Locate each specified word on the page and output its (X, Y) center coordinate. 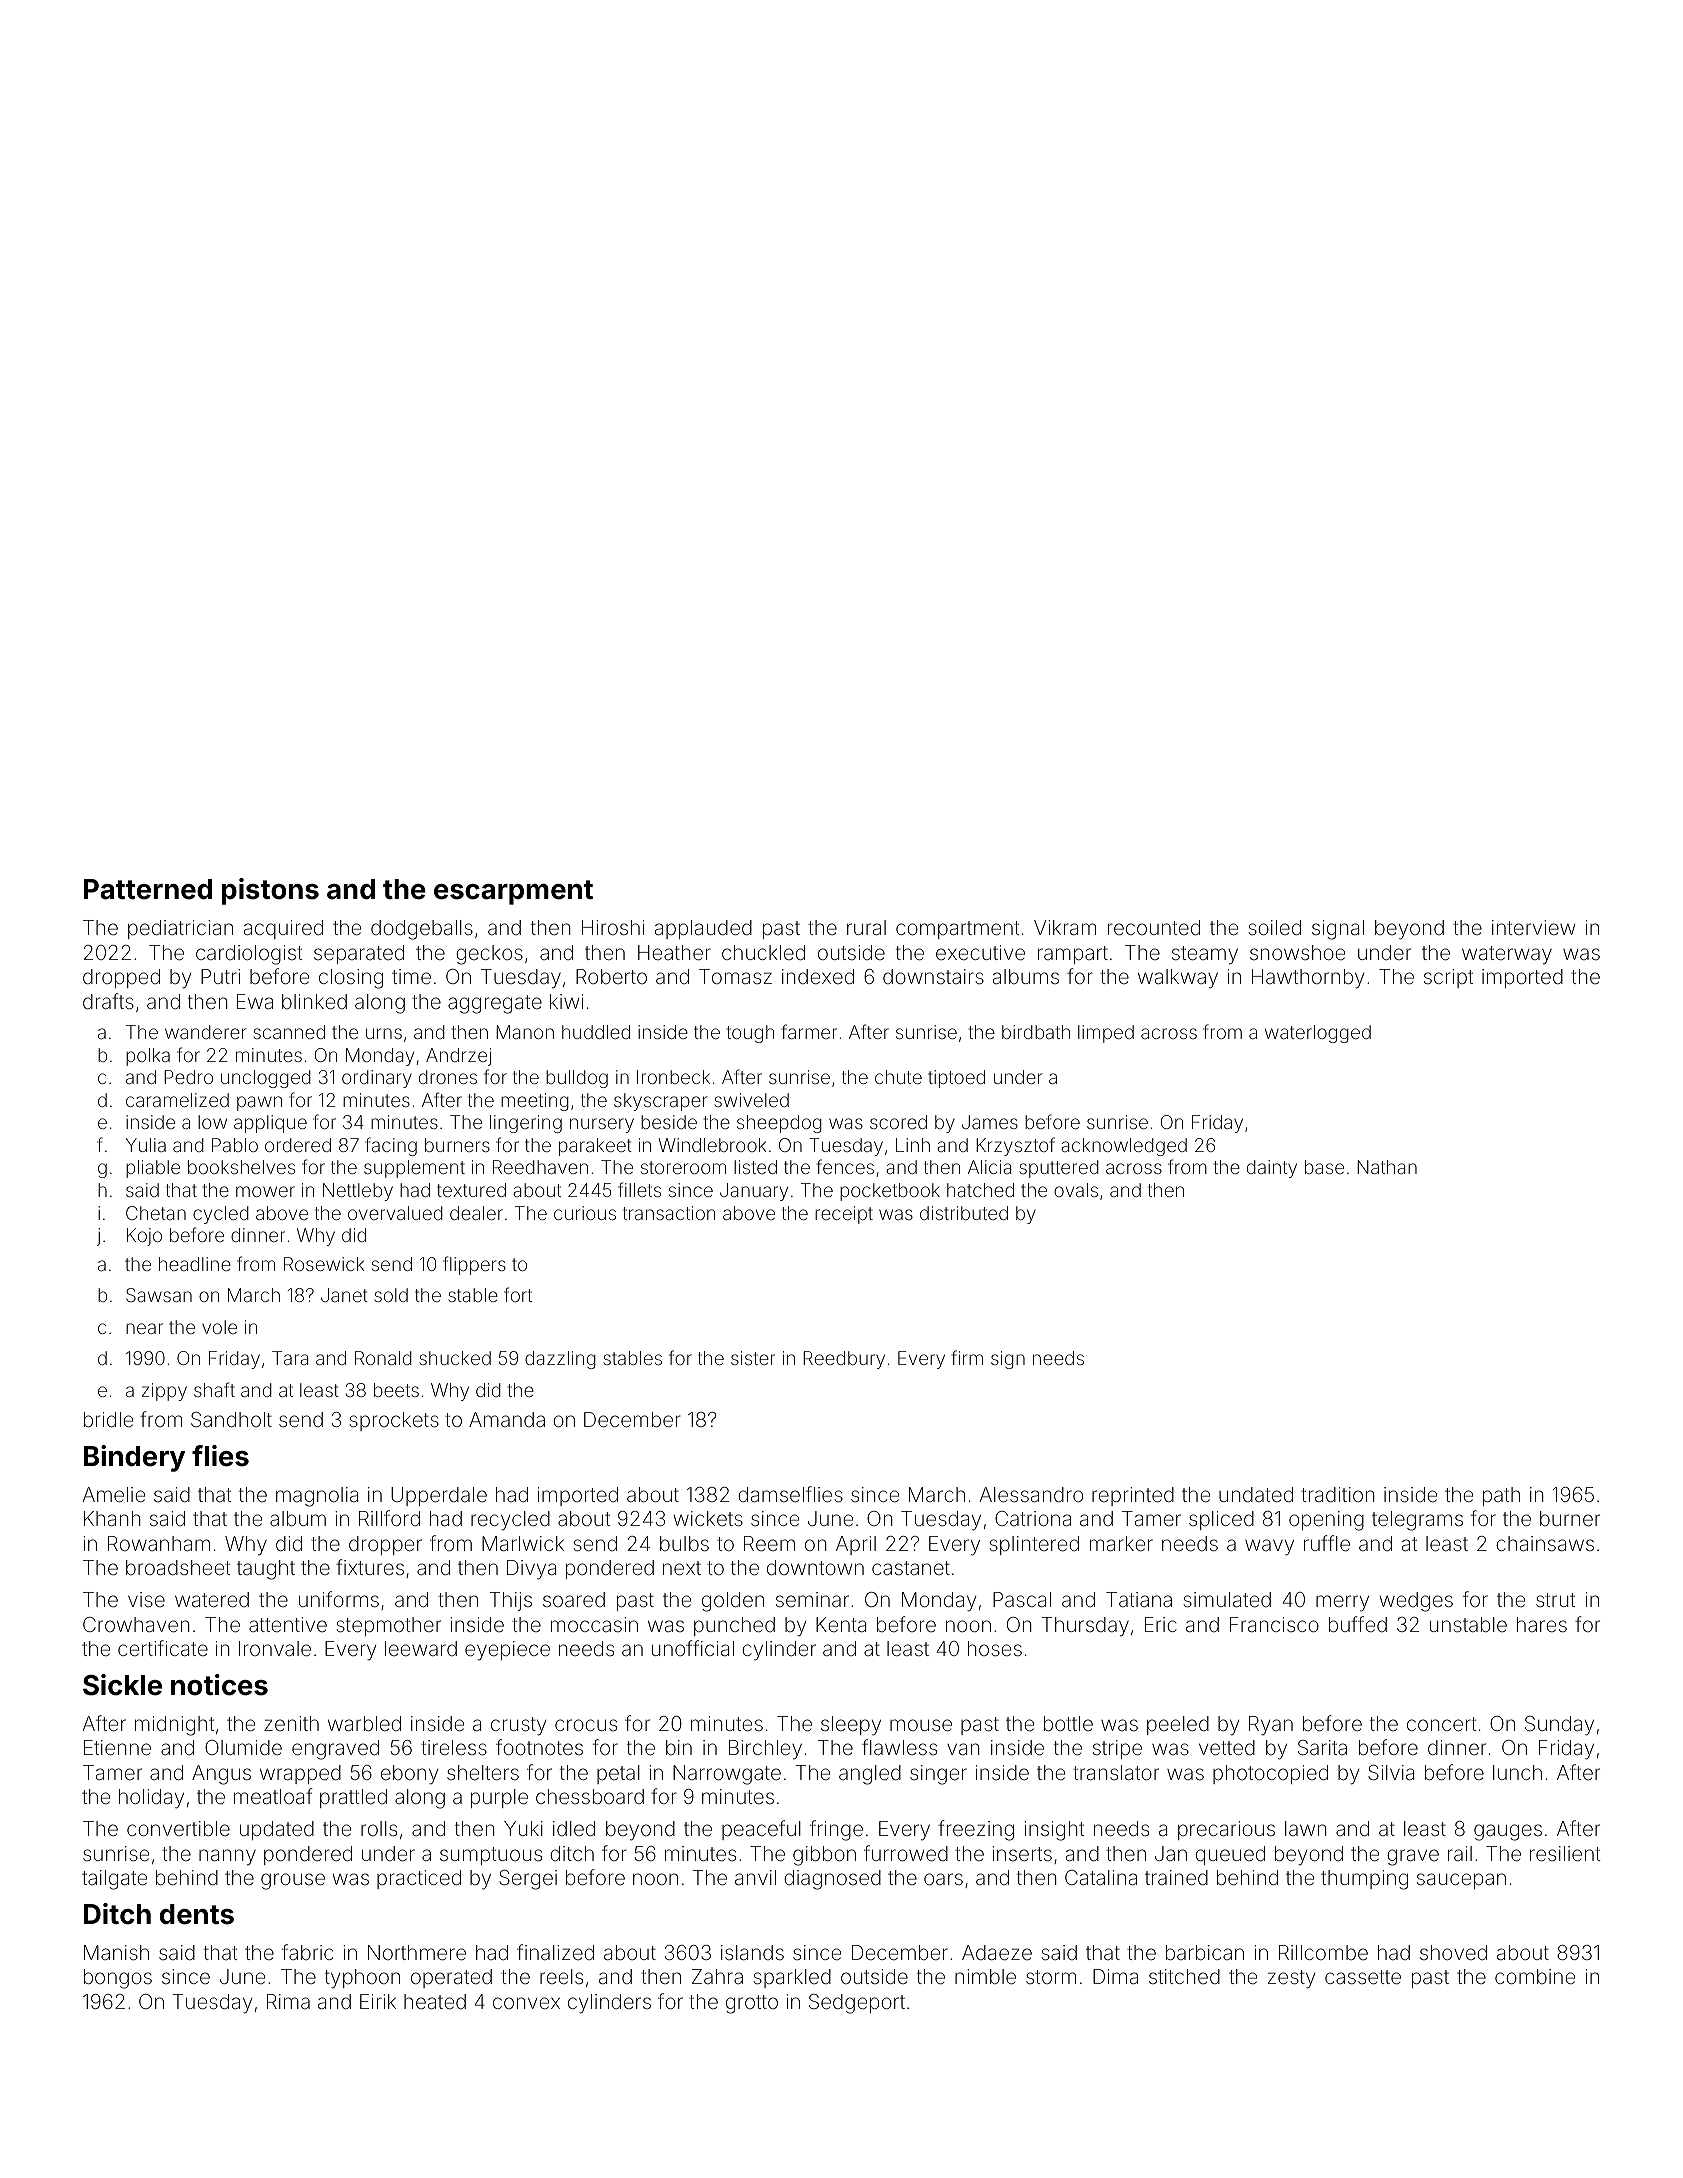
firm (967, 1357)
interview (1533, 927)
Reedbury (844, 1360)
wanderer (205, 1032)
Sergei (528, 1880)
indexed (818, 976)
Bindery (134, 1458)
